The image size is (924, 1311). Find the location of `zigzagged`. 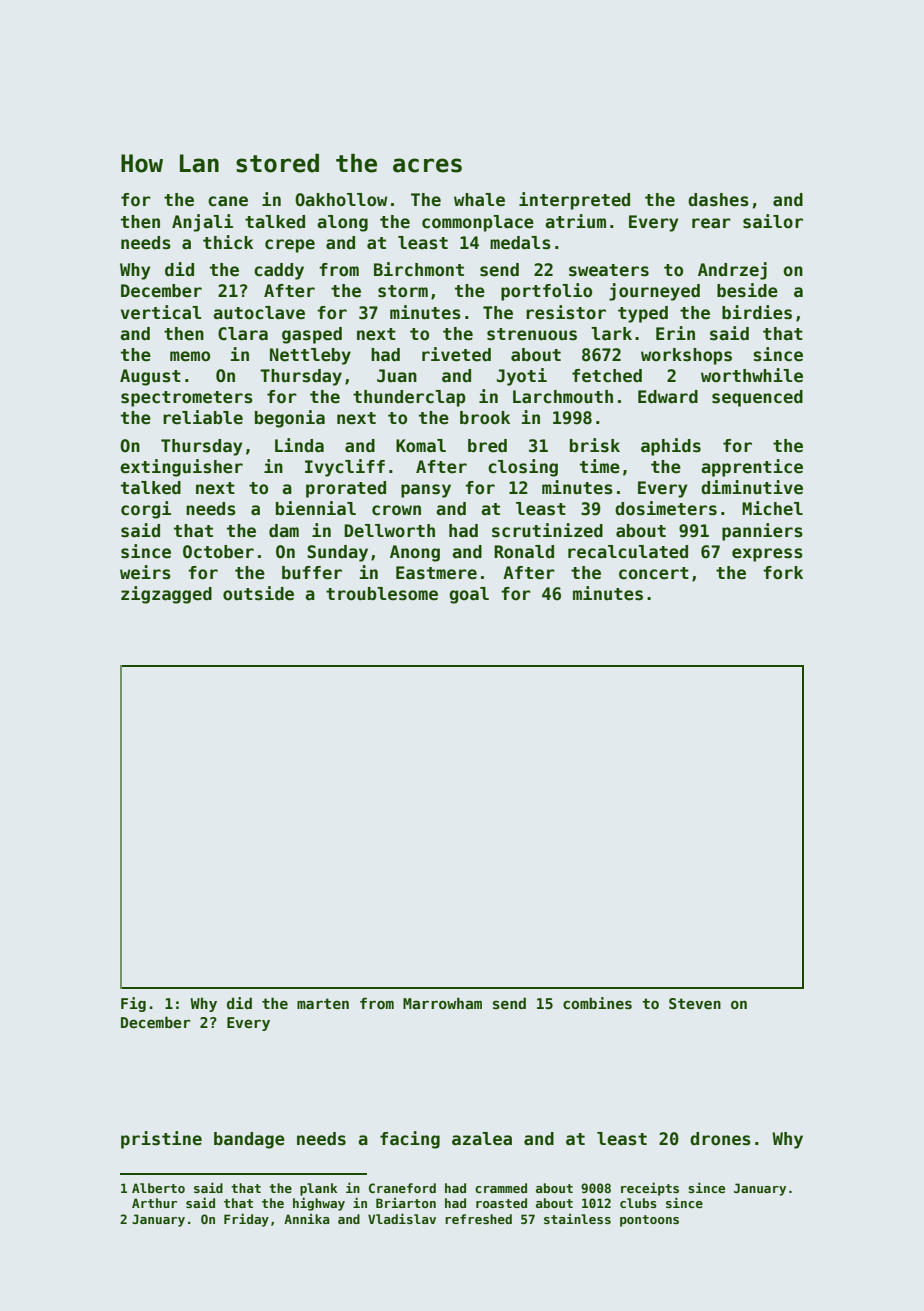

zigzagged is located at coordinates (166, 595).
